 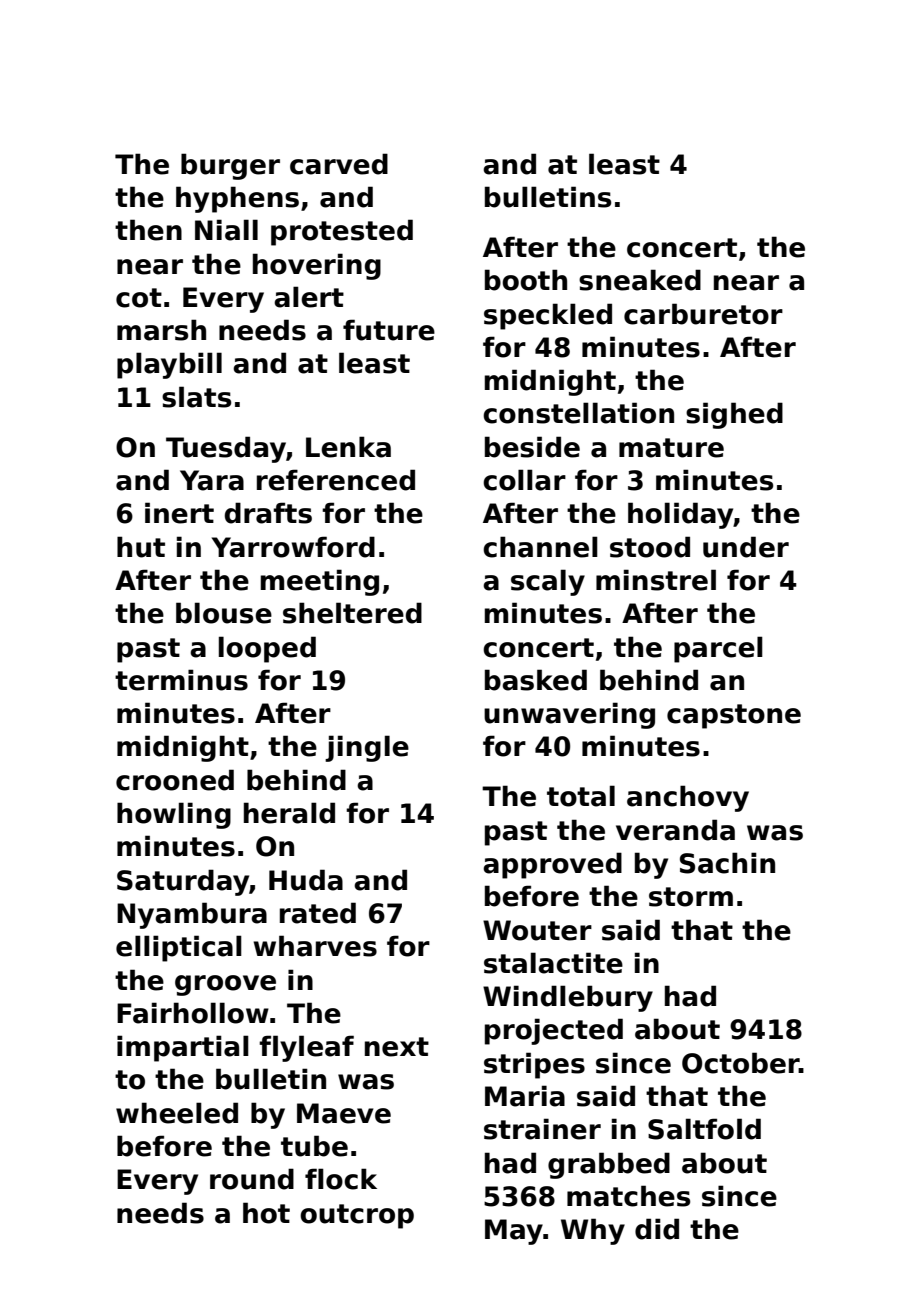 I want to click on slats, so click(x=196, y=397).
